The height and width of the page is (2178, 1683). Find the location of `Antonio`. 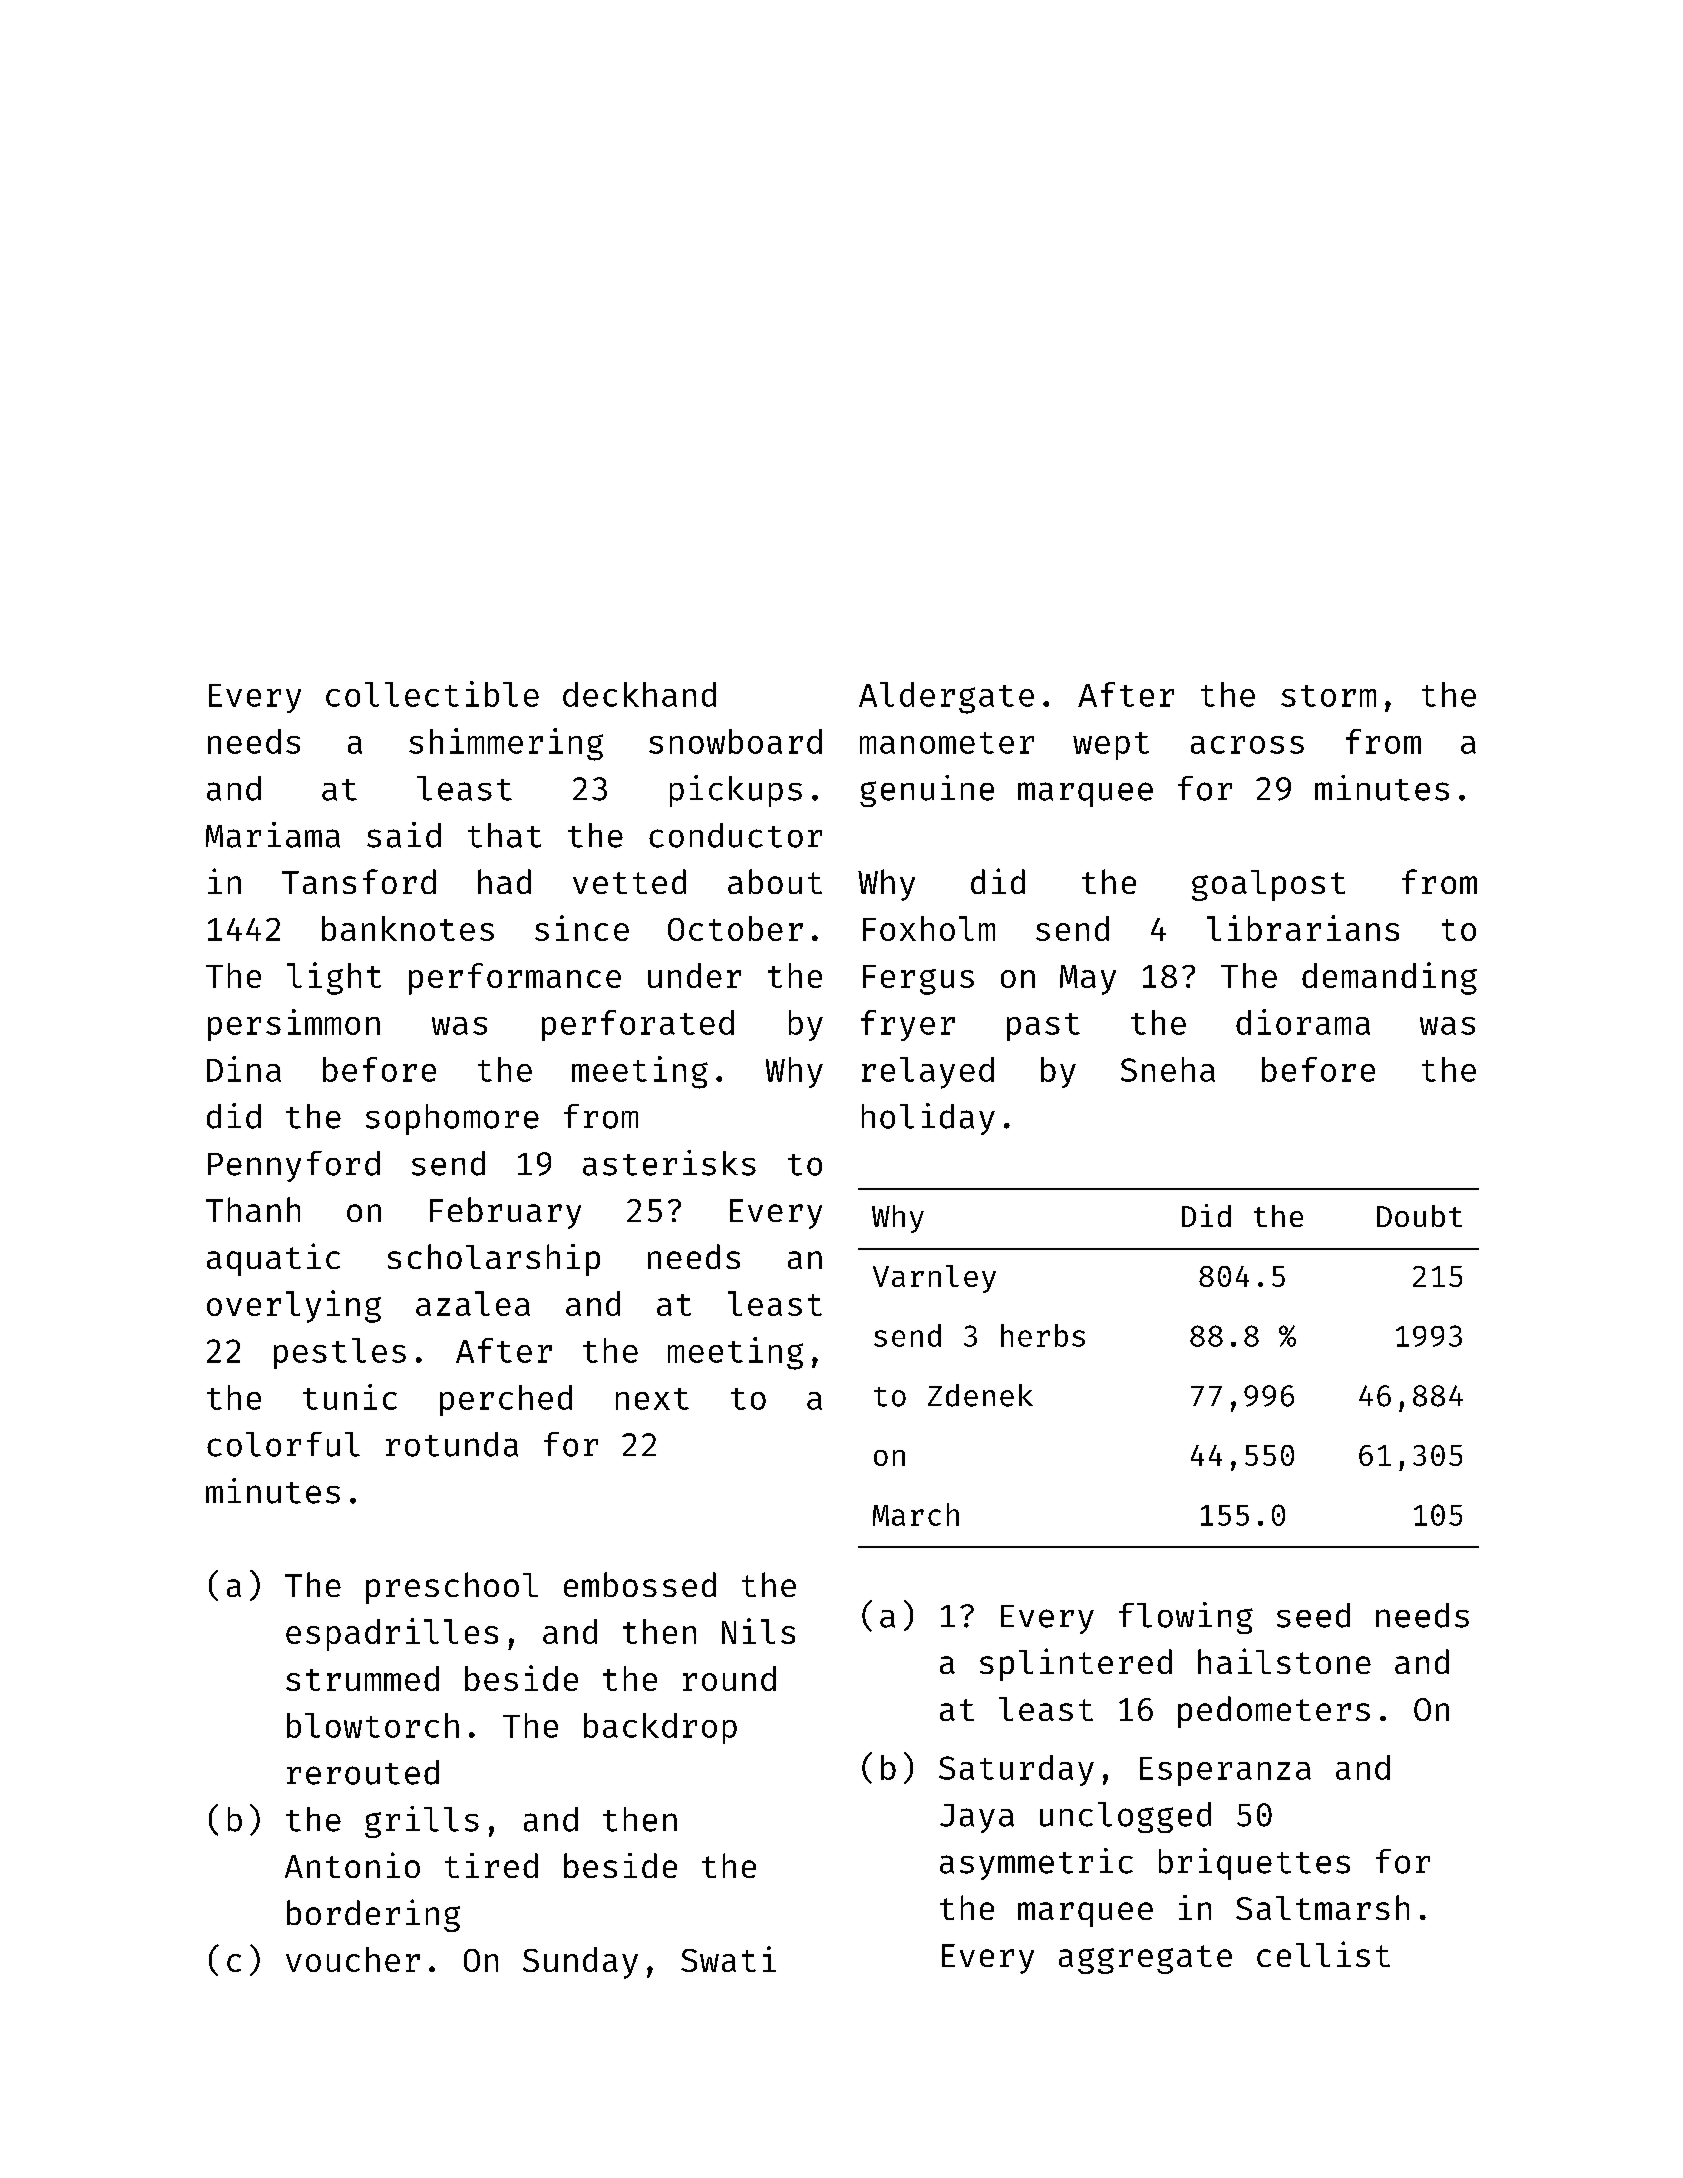

Antonio is located at coordinates (352, 1865).
